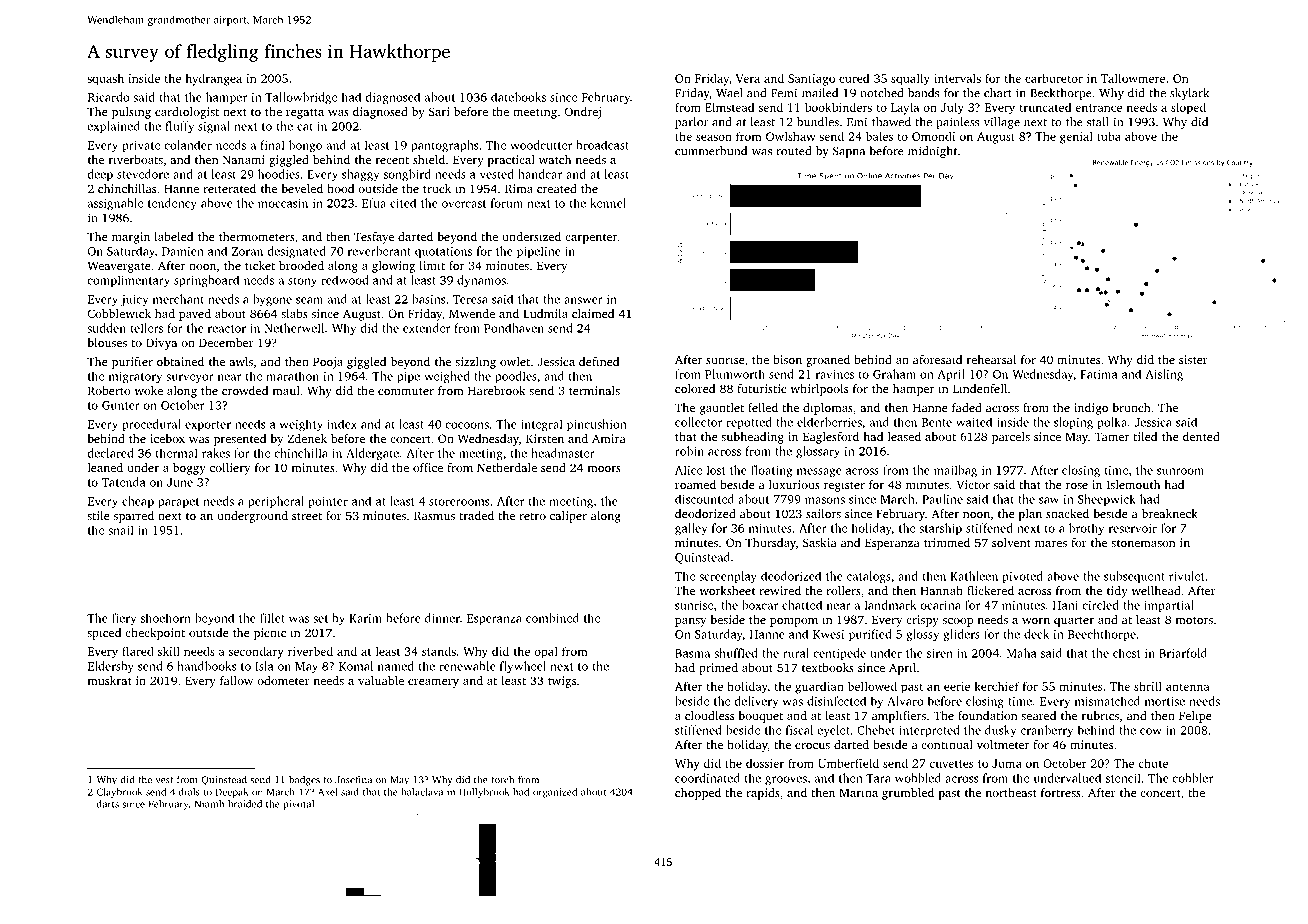  What do you see at coordinates (304, 781) in the image?
I see `badges` at bounding box center [304, 781].
